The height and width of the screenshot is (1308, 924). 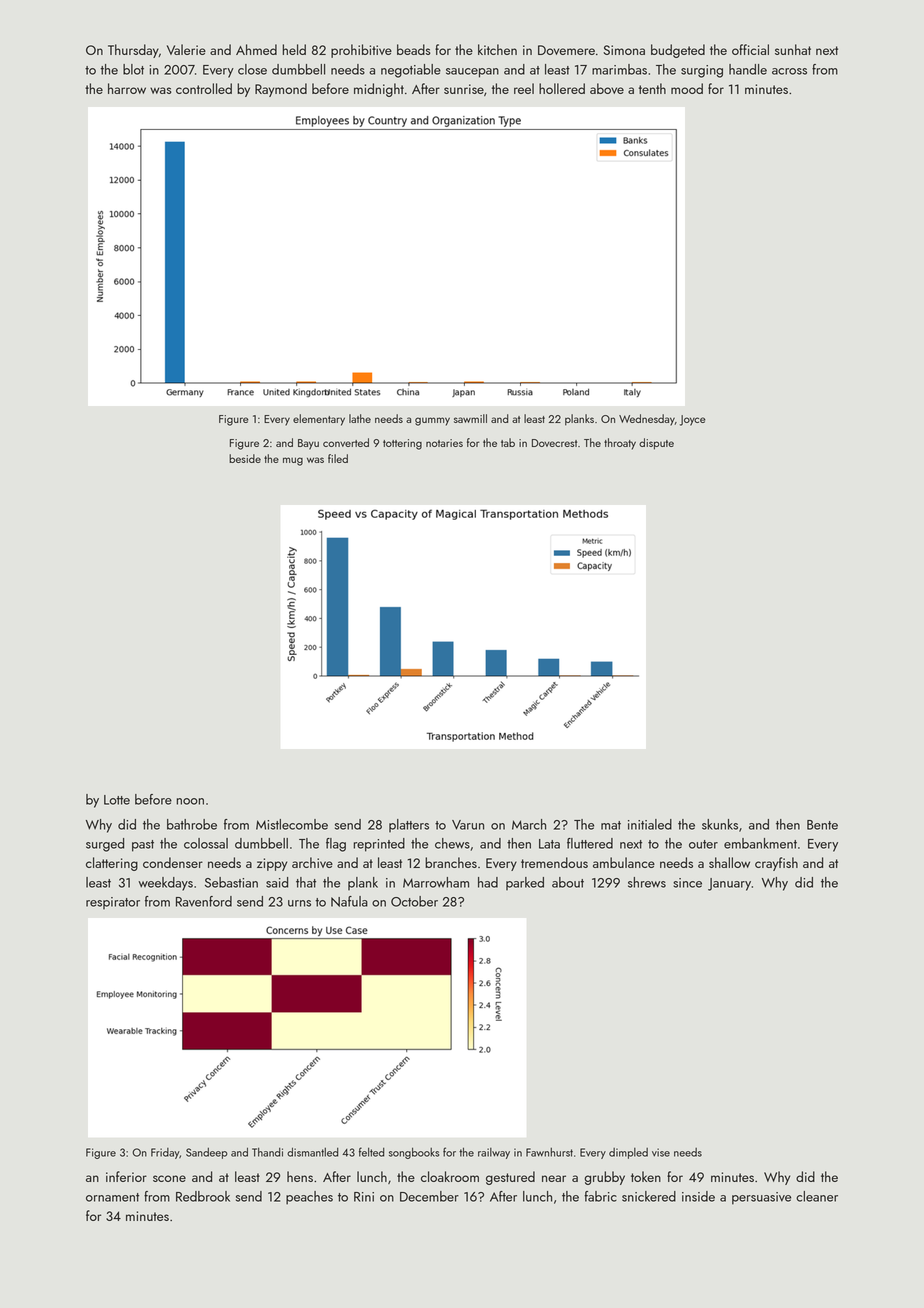 I want to click on blot, so click(x=133, y=69).
